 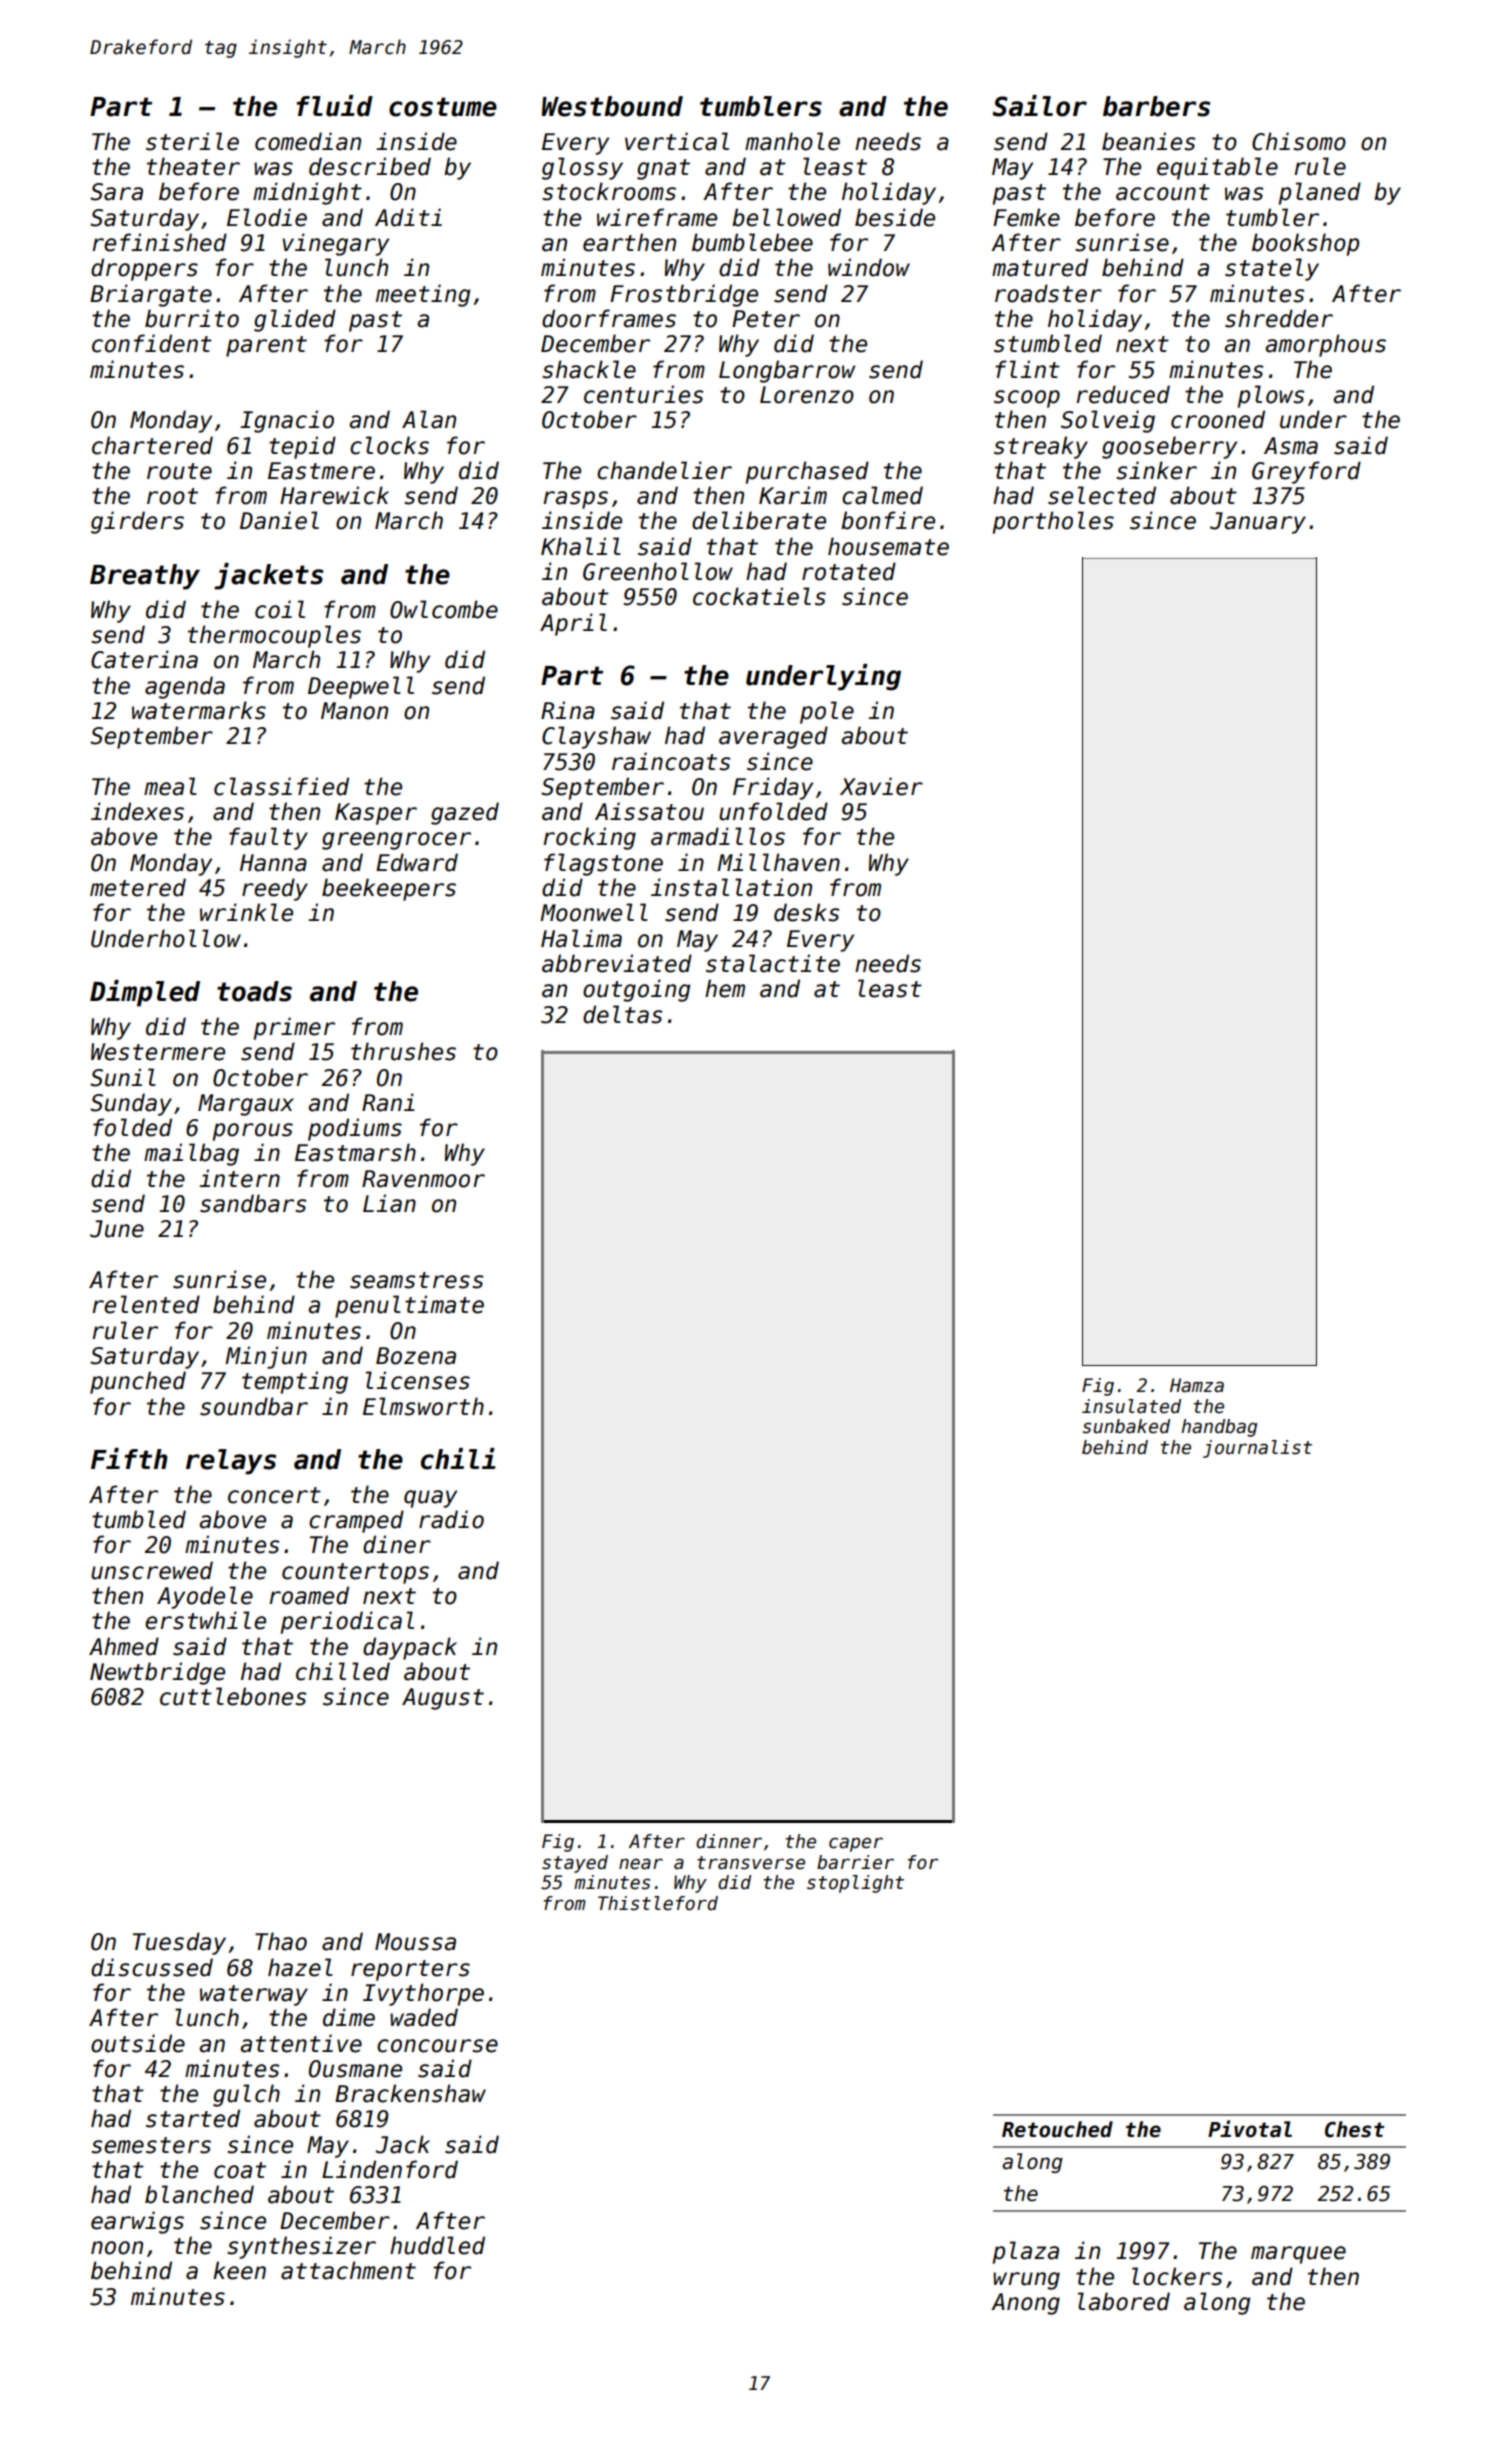 I want to click on January, so click(x=1258, y=523).
